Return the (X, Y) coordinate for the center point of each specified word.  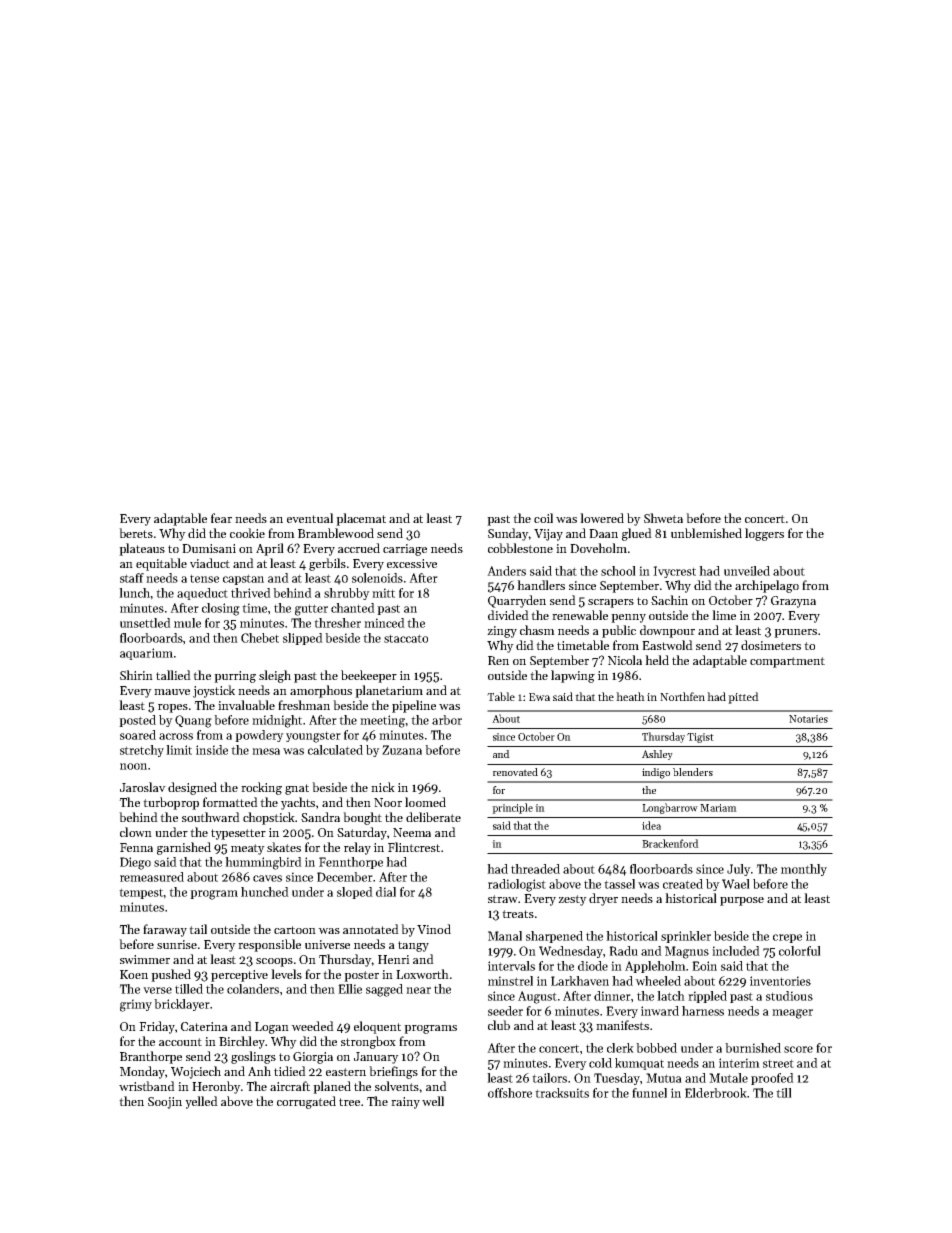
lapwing (573, 676)
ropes (173, 708)
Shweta (663, 518)
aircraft (290, 1086)
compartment (787, 662)
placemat (361, 519)
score (798, 1049)
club (499, 1025)
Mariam (718, 808)
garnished (184, 848)
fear (221, 518)
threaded (535, 869)
